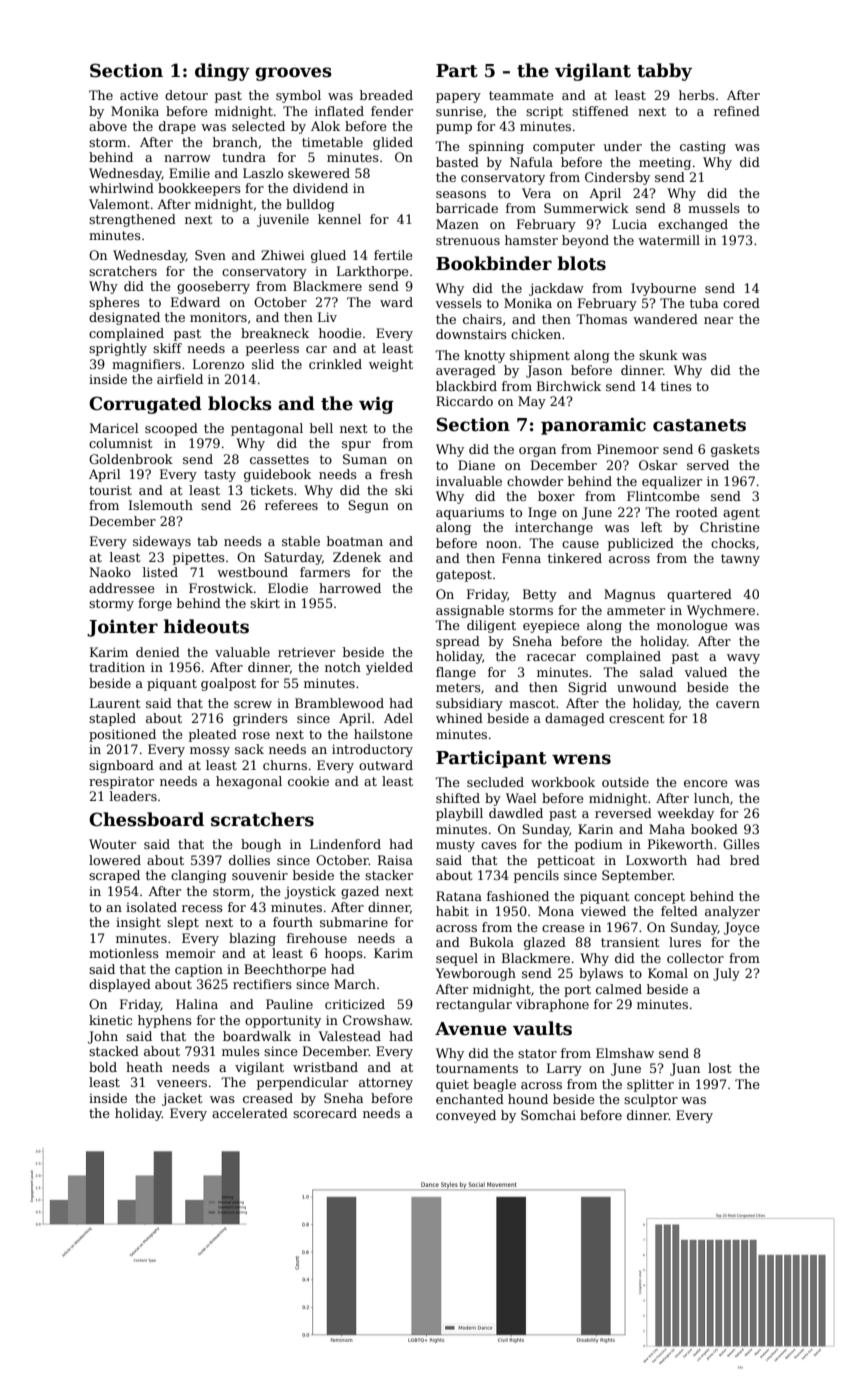 This screenshot has height=1400, width=849. I want to click on cassettes, so click(279, 459).
